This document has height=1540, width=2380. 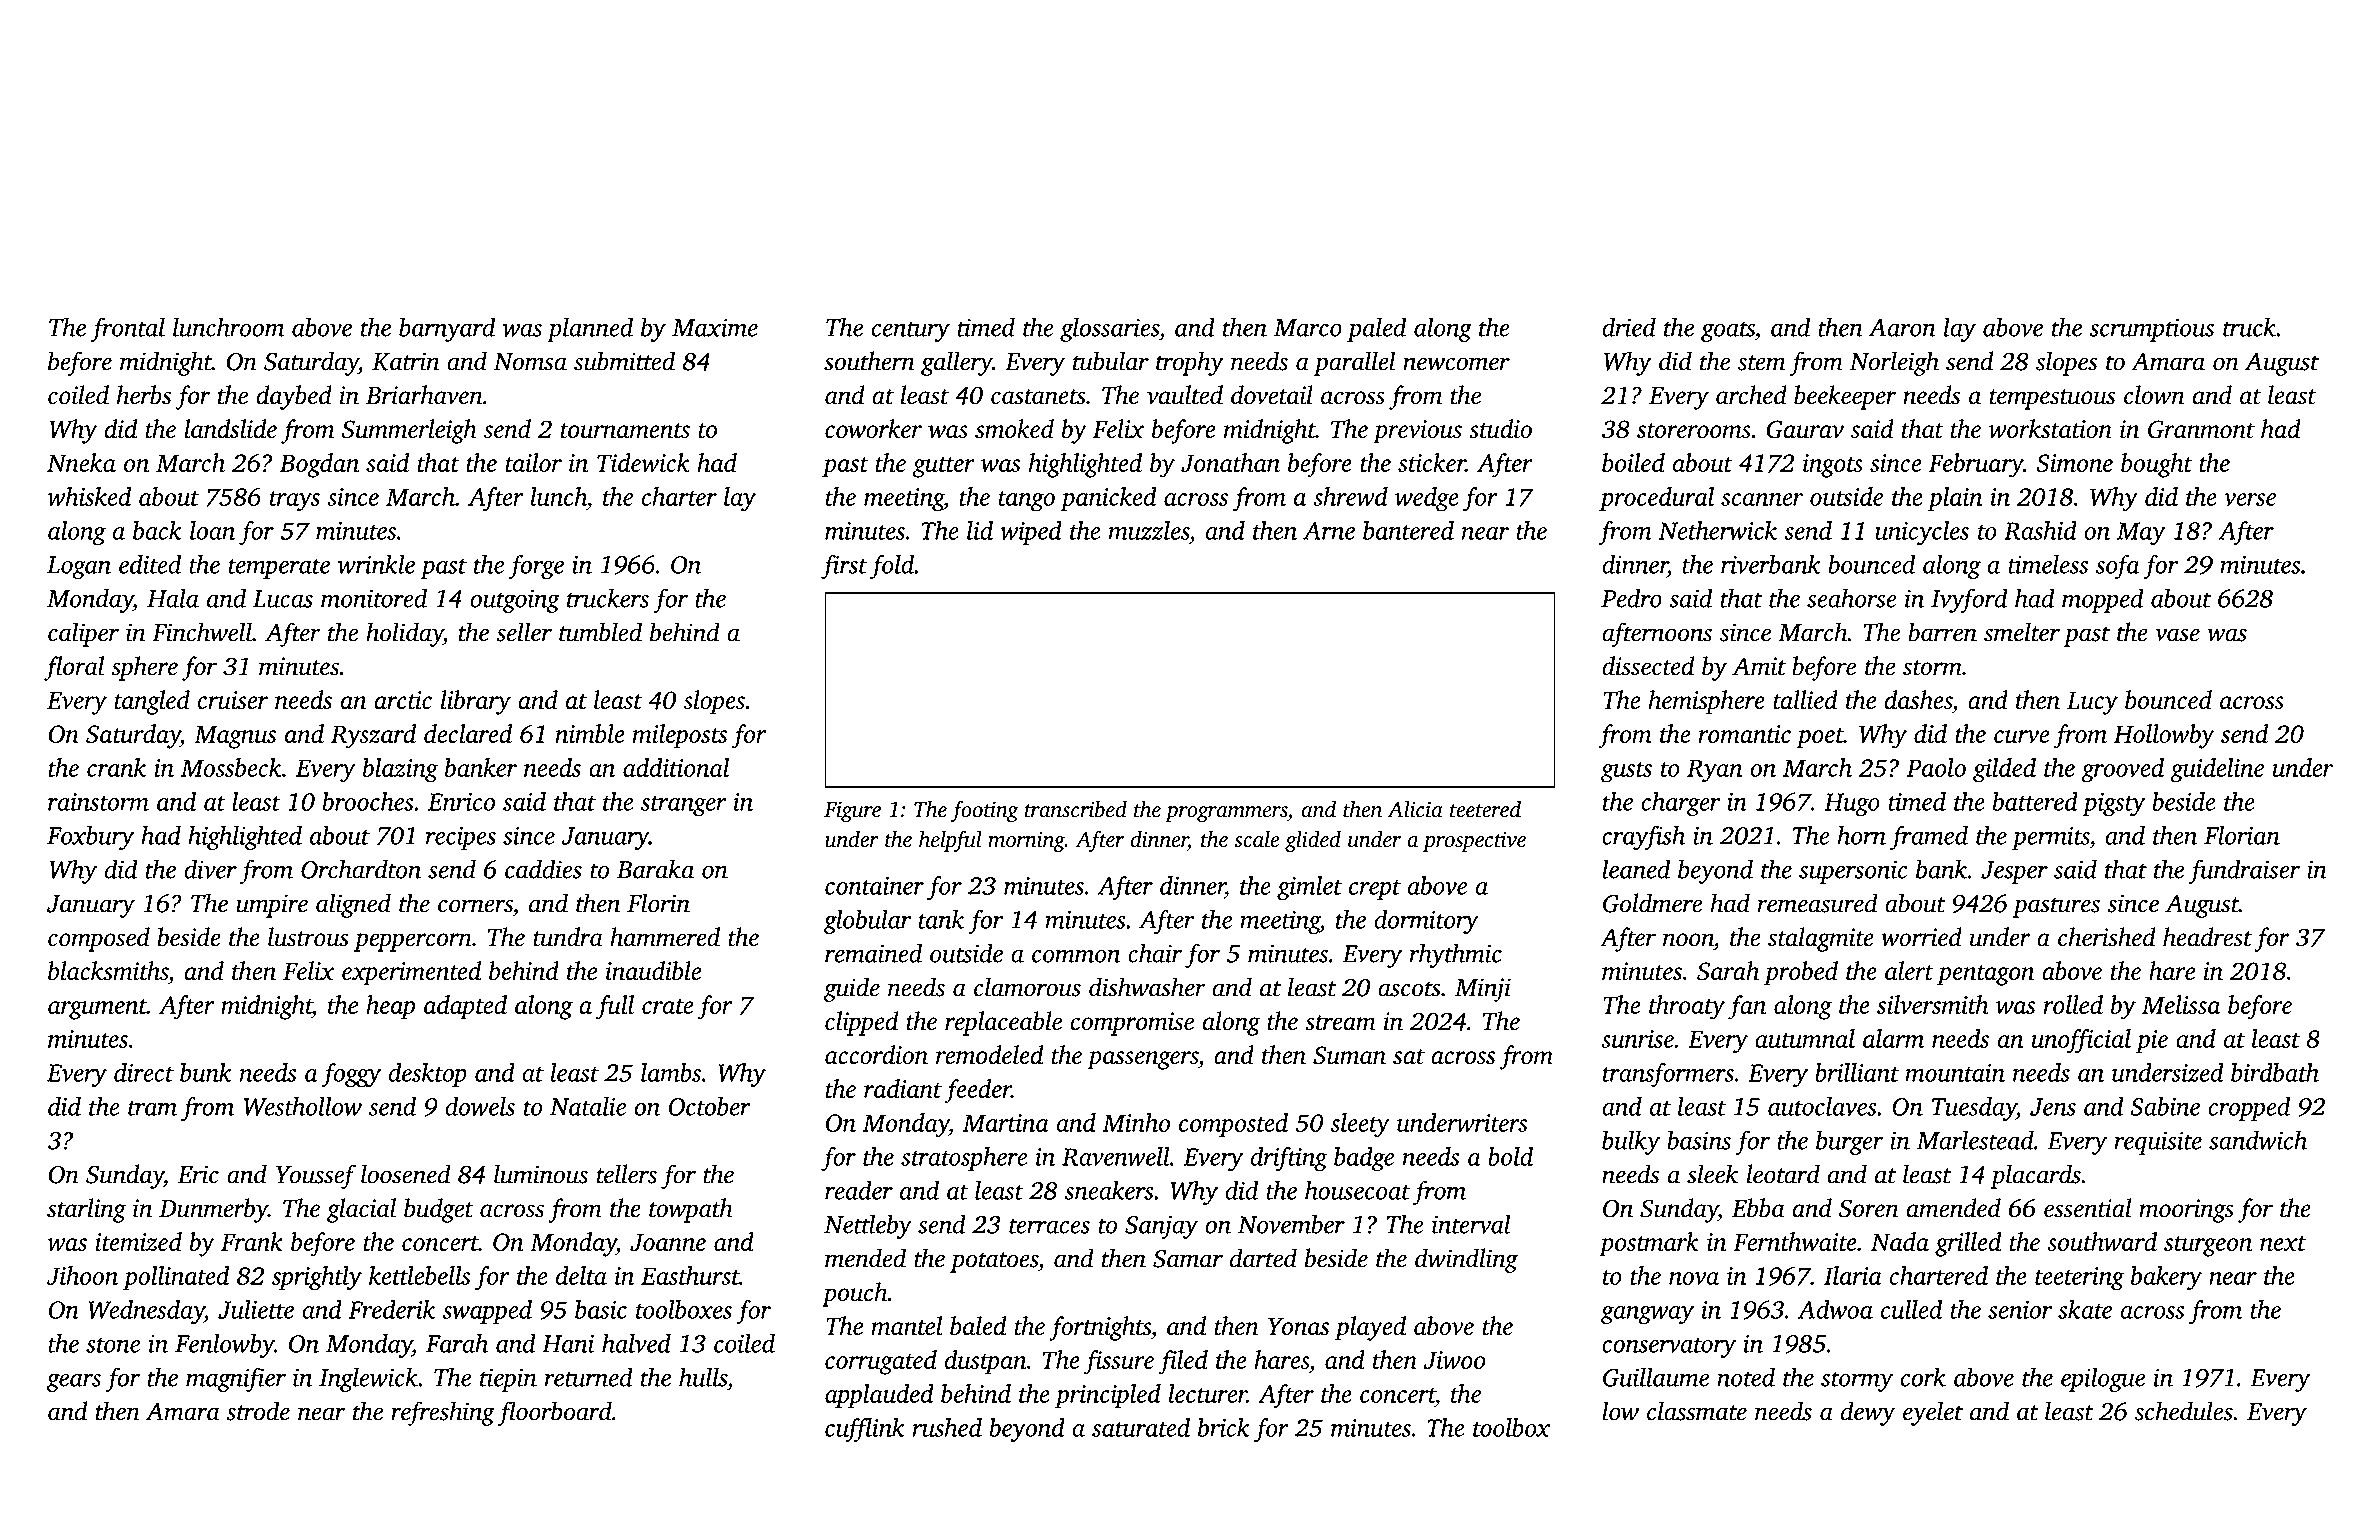 What do you see at coordinates (97, 1009) in the document?
I see `argument` at bounding box center [97, 1009].
